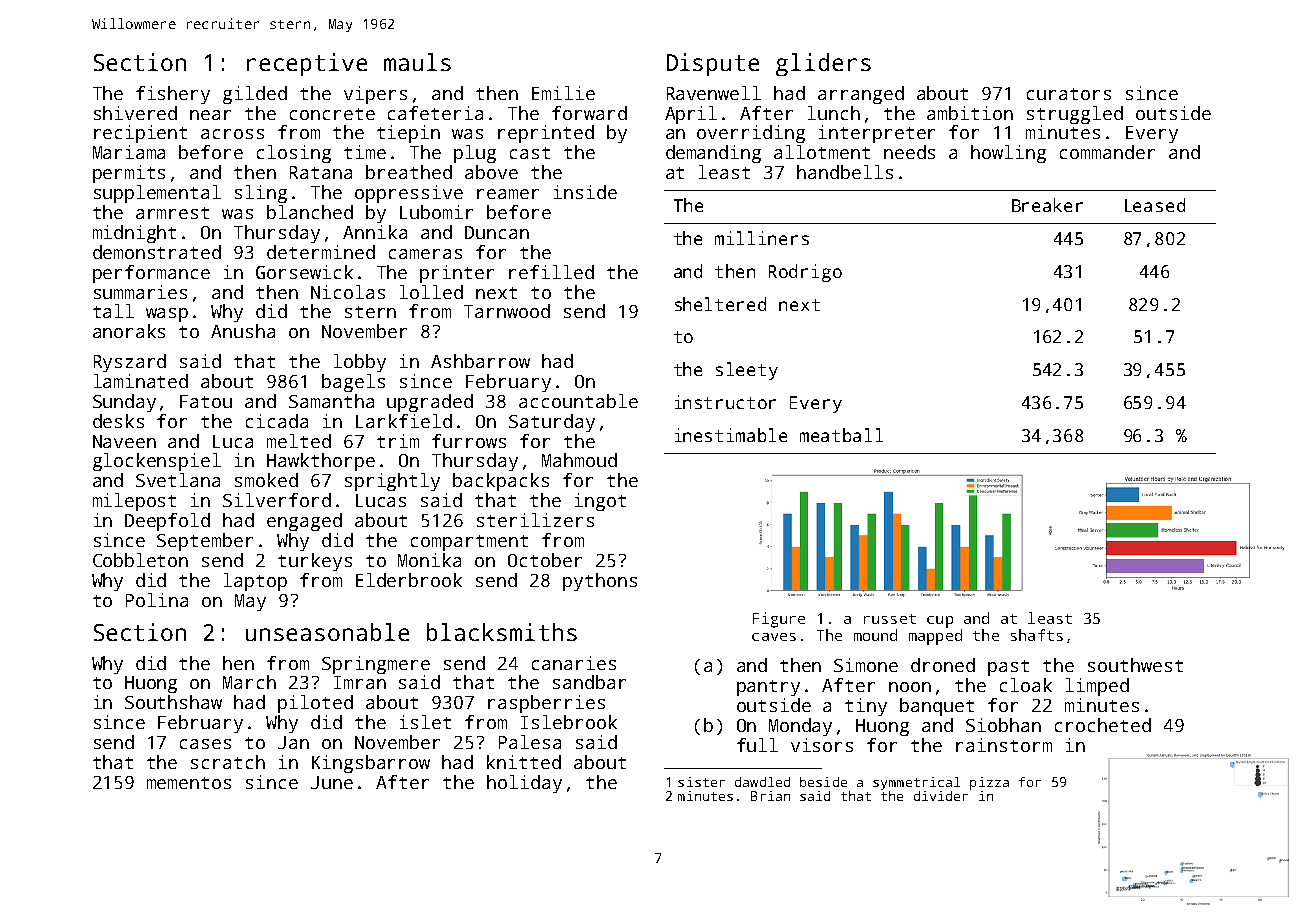  I want to click on accountable, so click(578, 401).
